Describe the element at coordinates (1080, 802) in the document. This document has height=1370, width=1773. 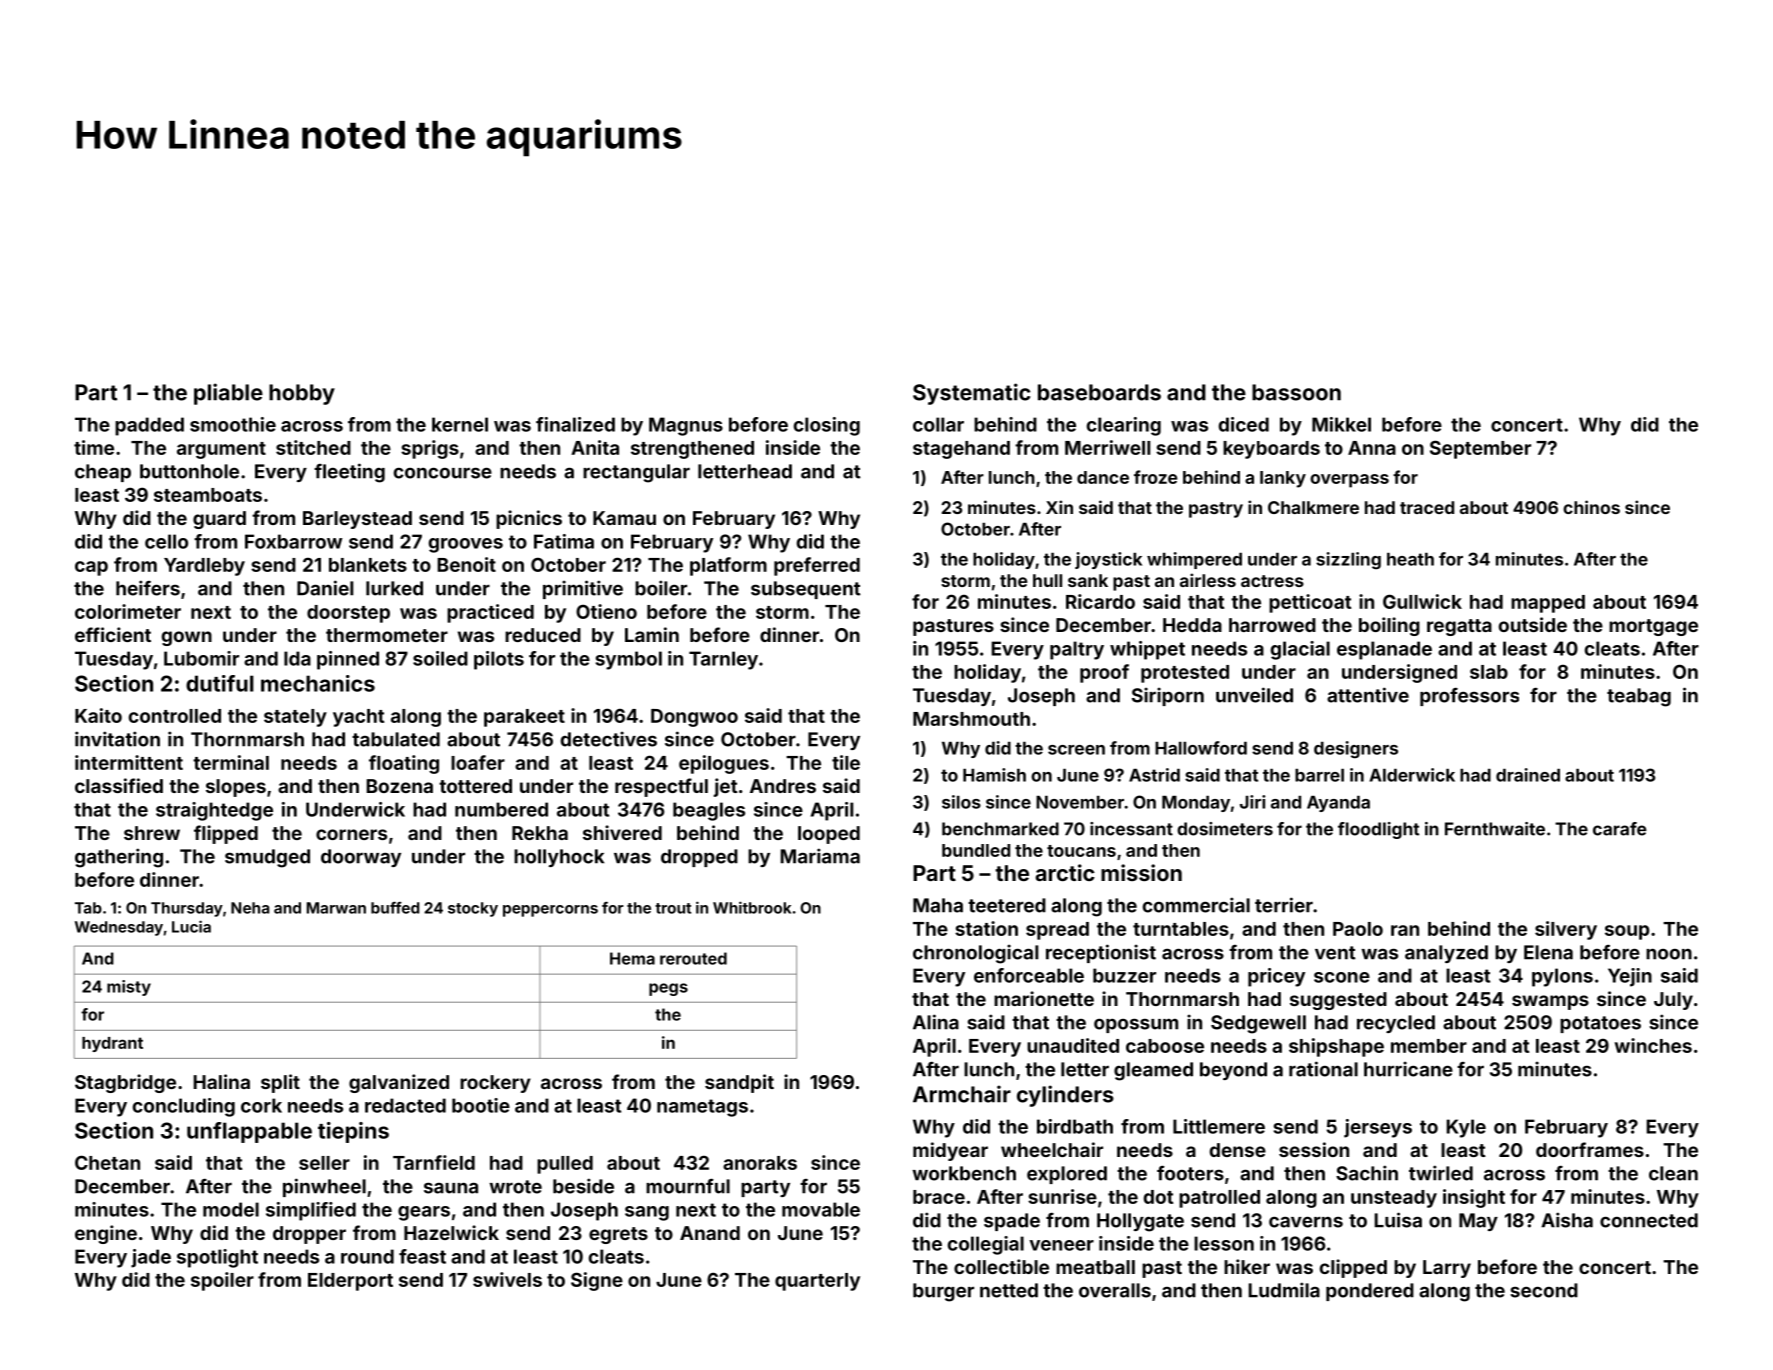
I see `November` at that location.
